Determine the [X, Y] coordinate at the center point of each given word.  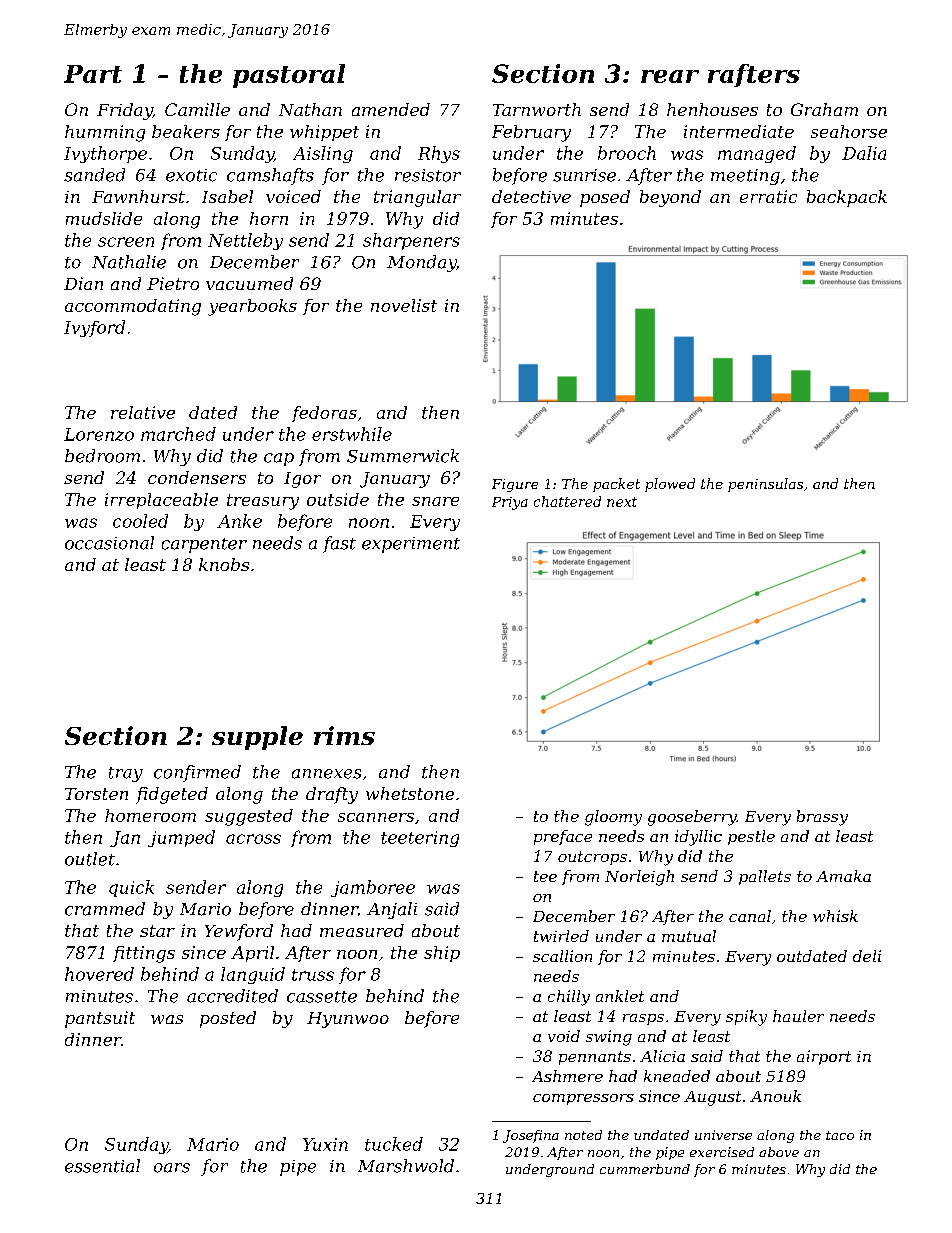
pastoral [289, 76]
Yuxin [325, 1144]
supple [257, 738]
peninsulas [765, 485]
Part [93, 74]
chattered [567, 501]
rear [670, 76]
